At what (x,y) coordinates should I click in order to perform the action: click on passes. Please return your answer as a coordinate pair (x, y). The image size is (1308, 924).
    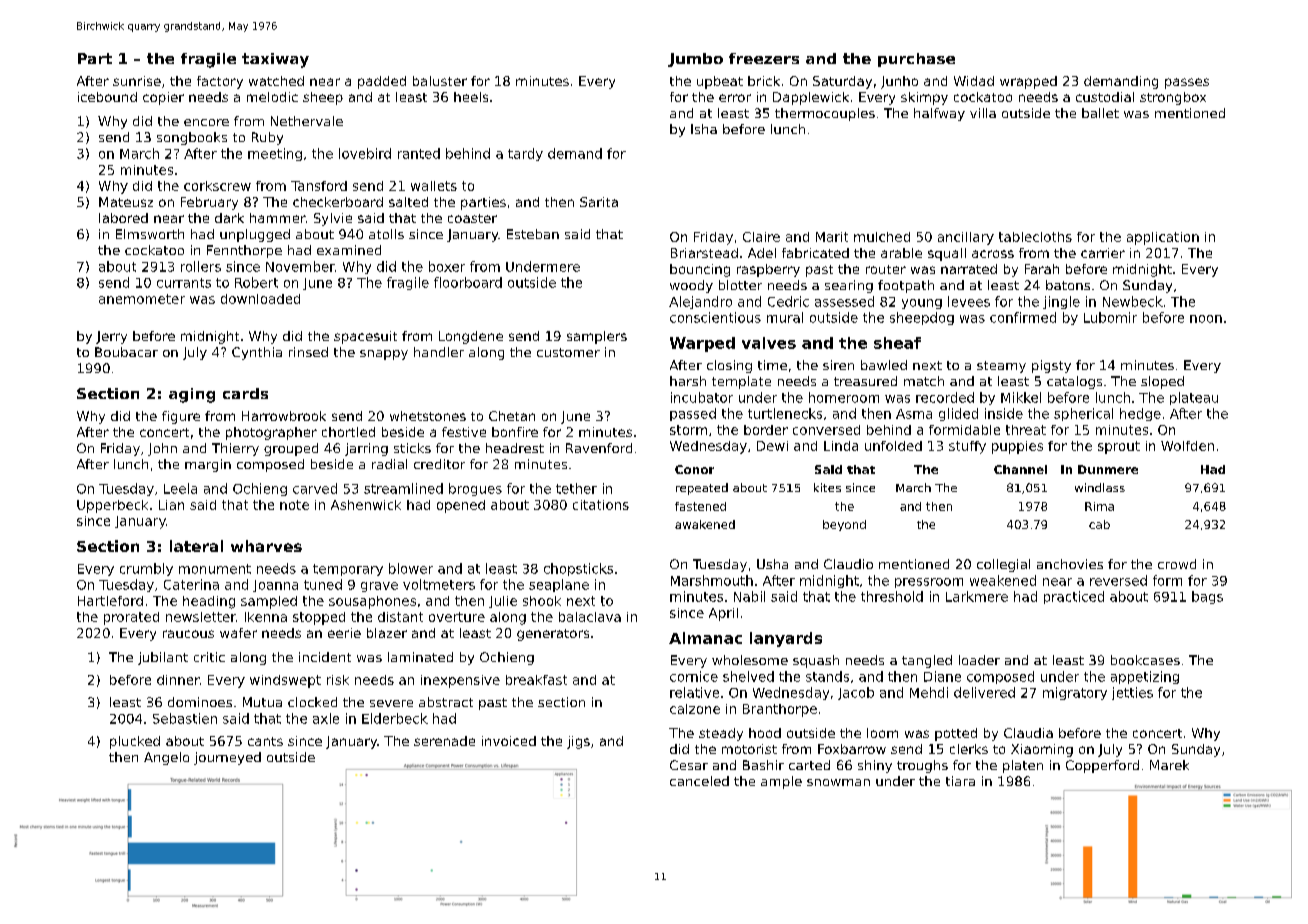
    Looking at the image, I should click on (1187, 83).
